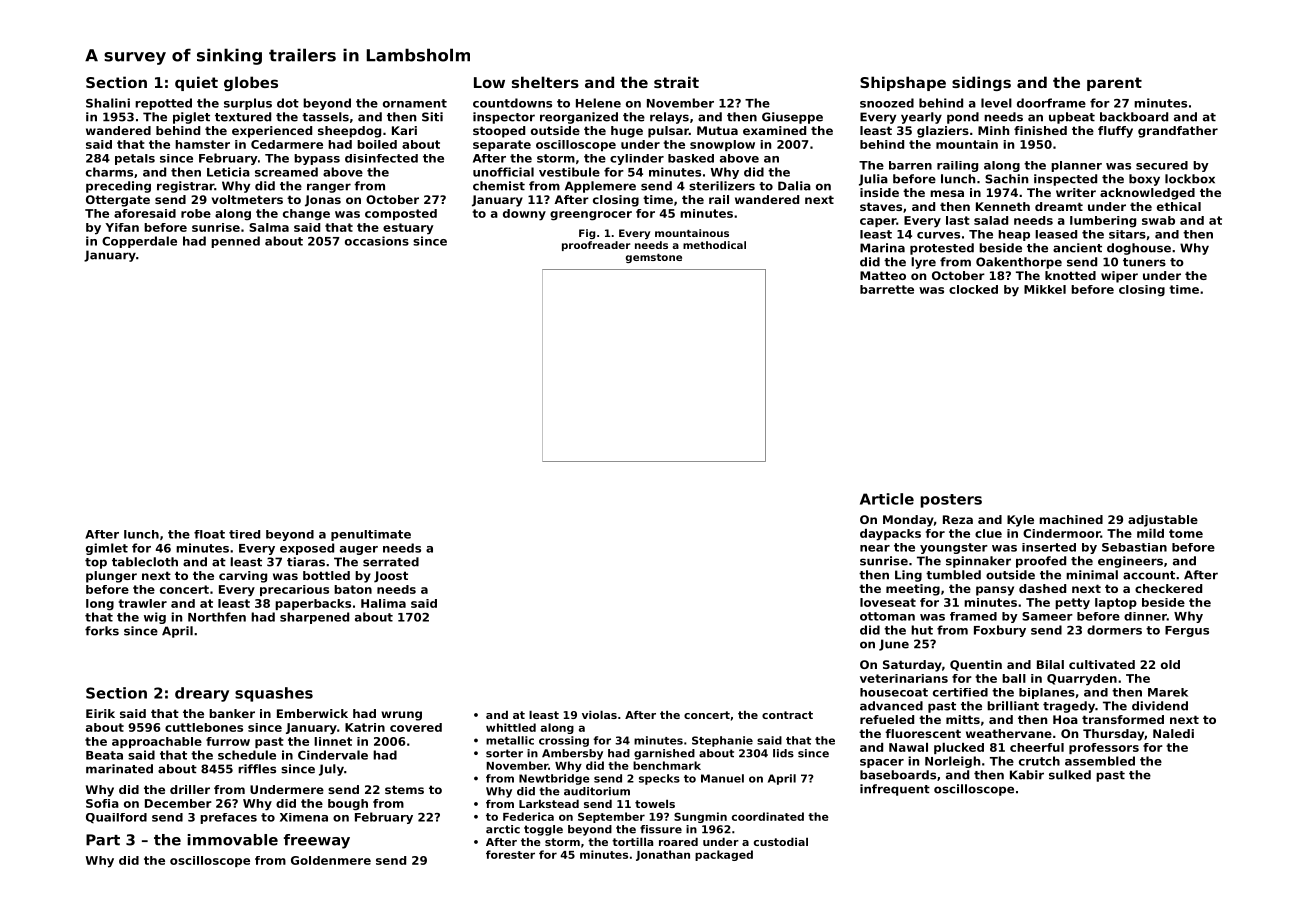 This screenshot has height=924, width=1308. Describe the element at coordinates (235, 242) in the screenshot. I see `penned` at that location.
